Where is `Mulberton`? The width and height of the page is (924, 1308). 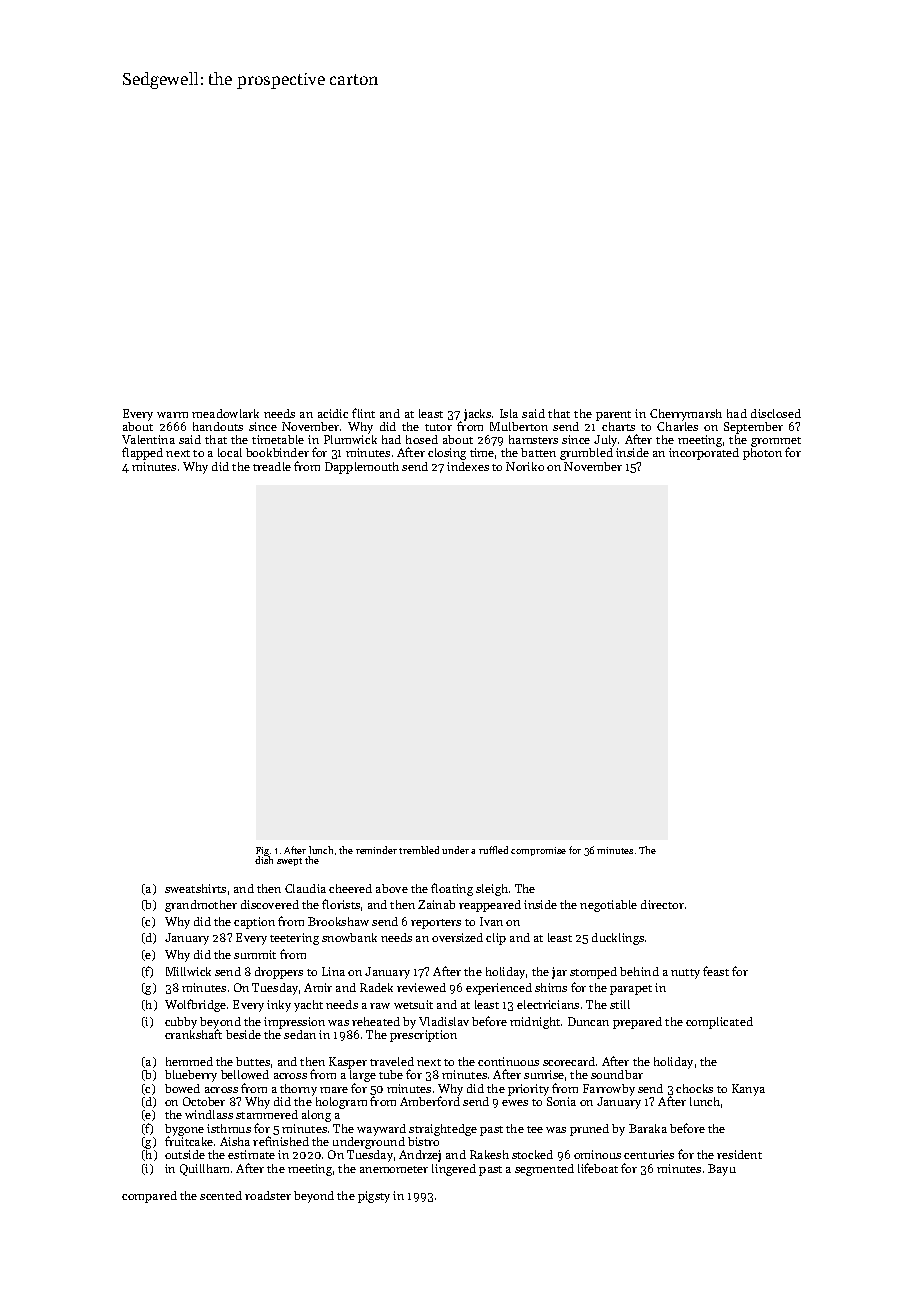
Mulberton is located at coordinates (519, 426).
